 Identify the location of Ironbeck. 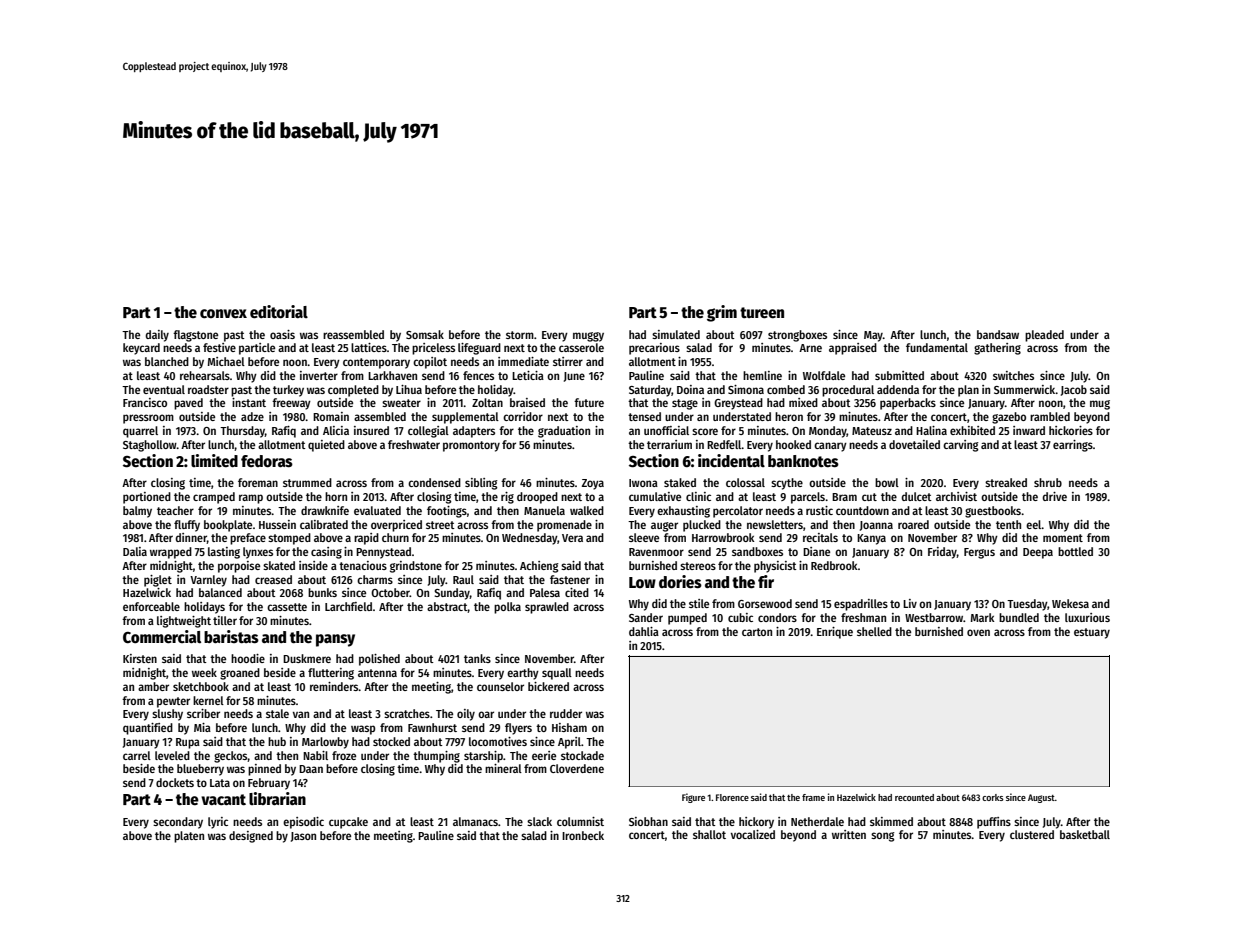
(583, 835).
